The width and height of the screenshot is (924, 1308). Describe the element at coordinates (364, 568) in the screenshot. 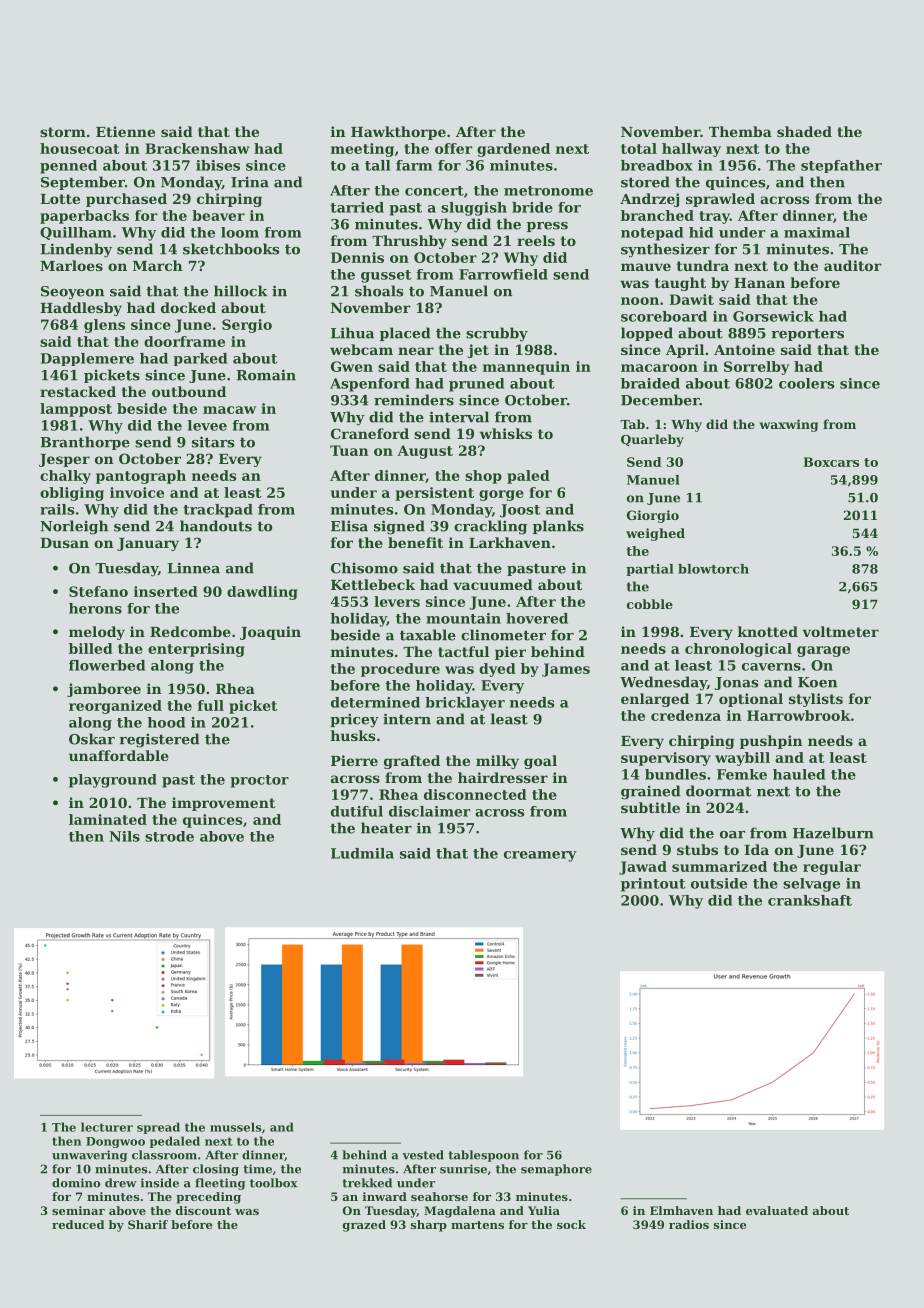

I see `Chisomo` at that location.
